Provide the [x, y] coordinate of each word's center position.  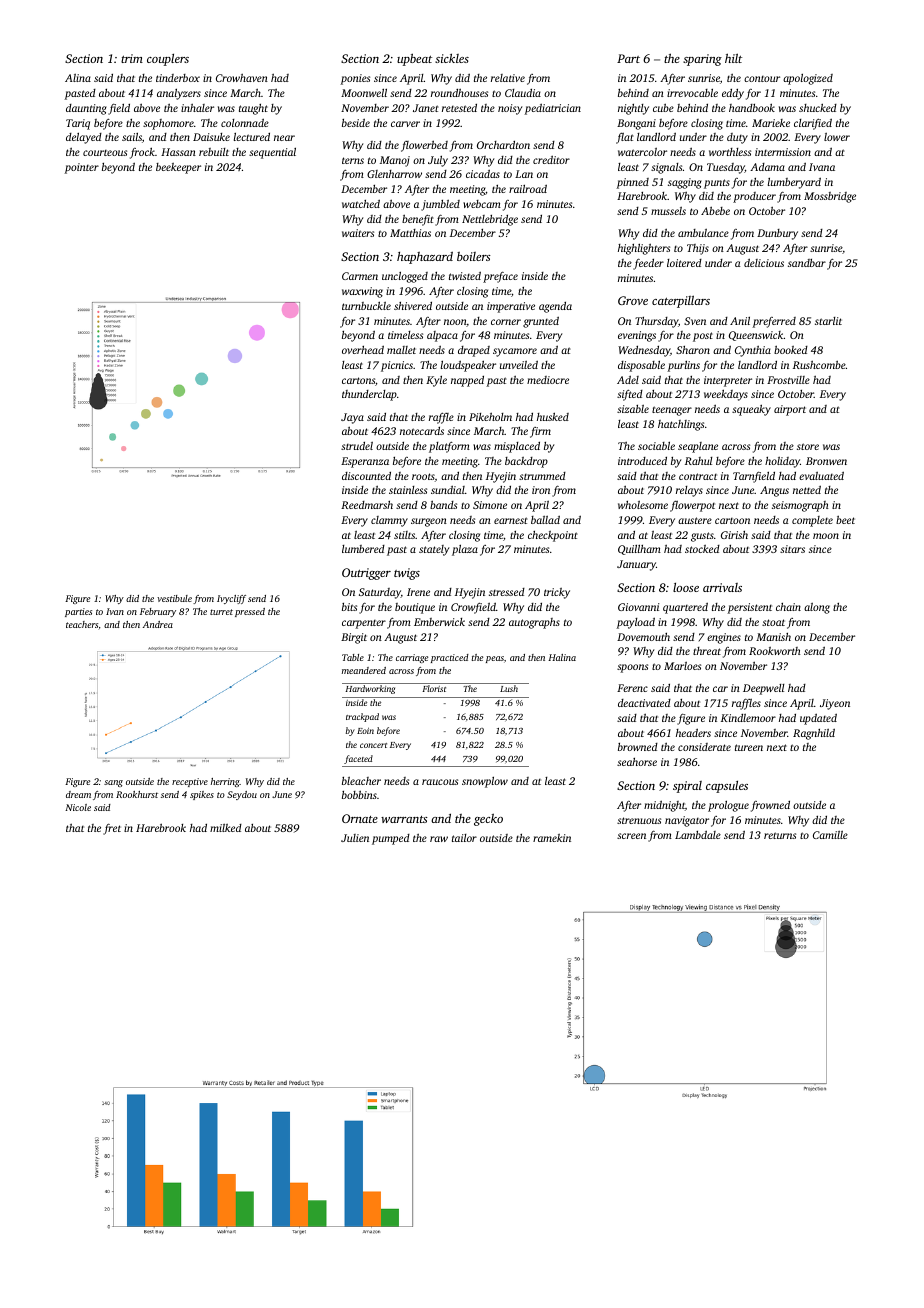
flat [625, 138]
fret [112, 829]
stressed [507, 592]
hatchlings [681, 425]
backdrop [526, 462]
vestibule [174, 598]
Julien [355, 838]
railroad [528, 188]
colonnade [245, 122]
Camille [830, 835]
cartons [358, 380]
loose [686, 587]
